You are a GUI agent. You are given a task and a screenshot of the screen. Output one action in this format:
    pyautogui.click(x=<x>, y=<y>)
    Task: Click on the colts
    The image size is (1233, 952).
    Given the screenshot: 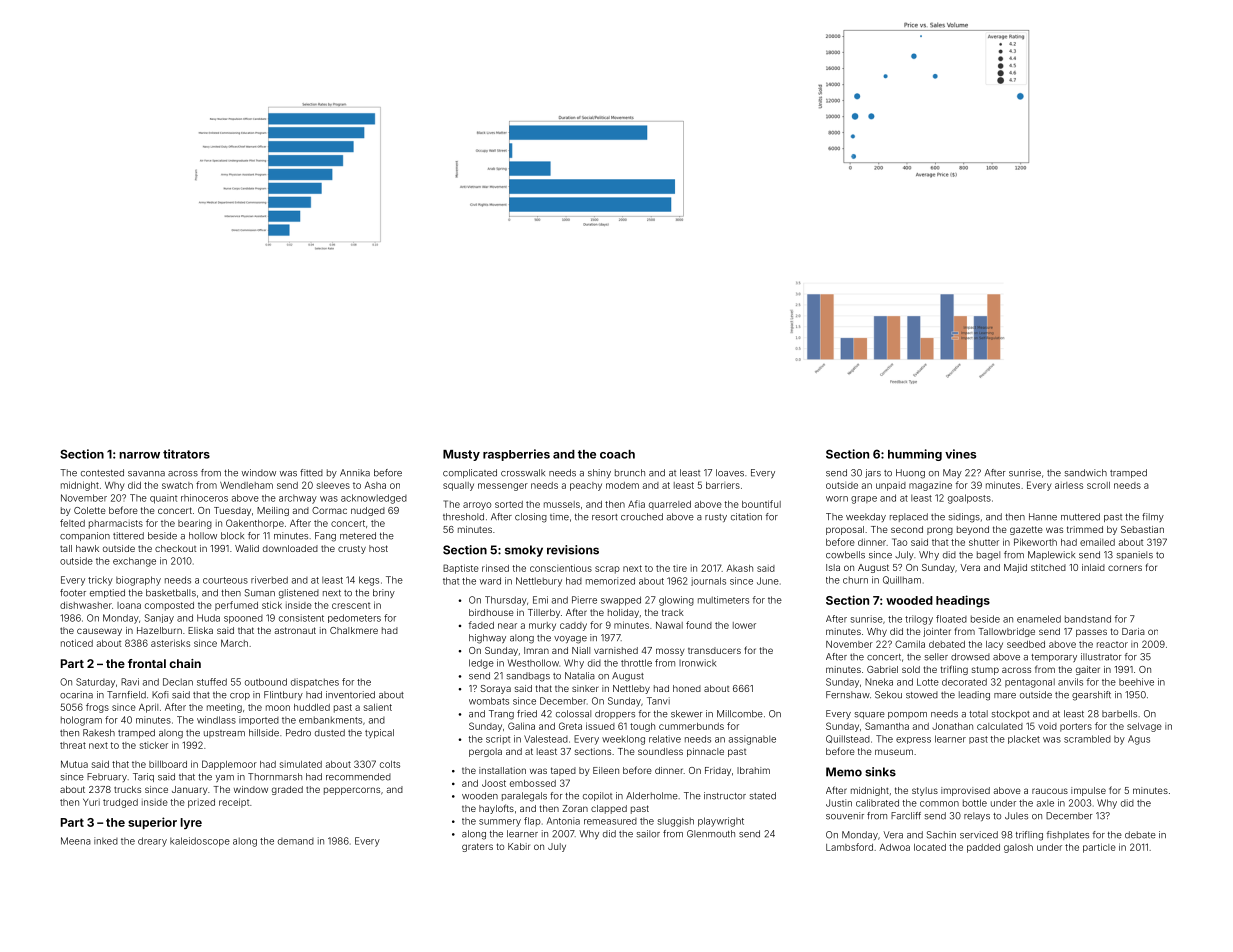 What is the action you would take?
    pyautogui.click(x=390, y=764)
